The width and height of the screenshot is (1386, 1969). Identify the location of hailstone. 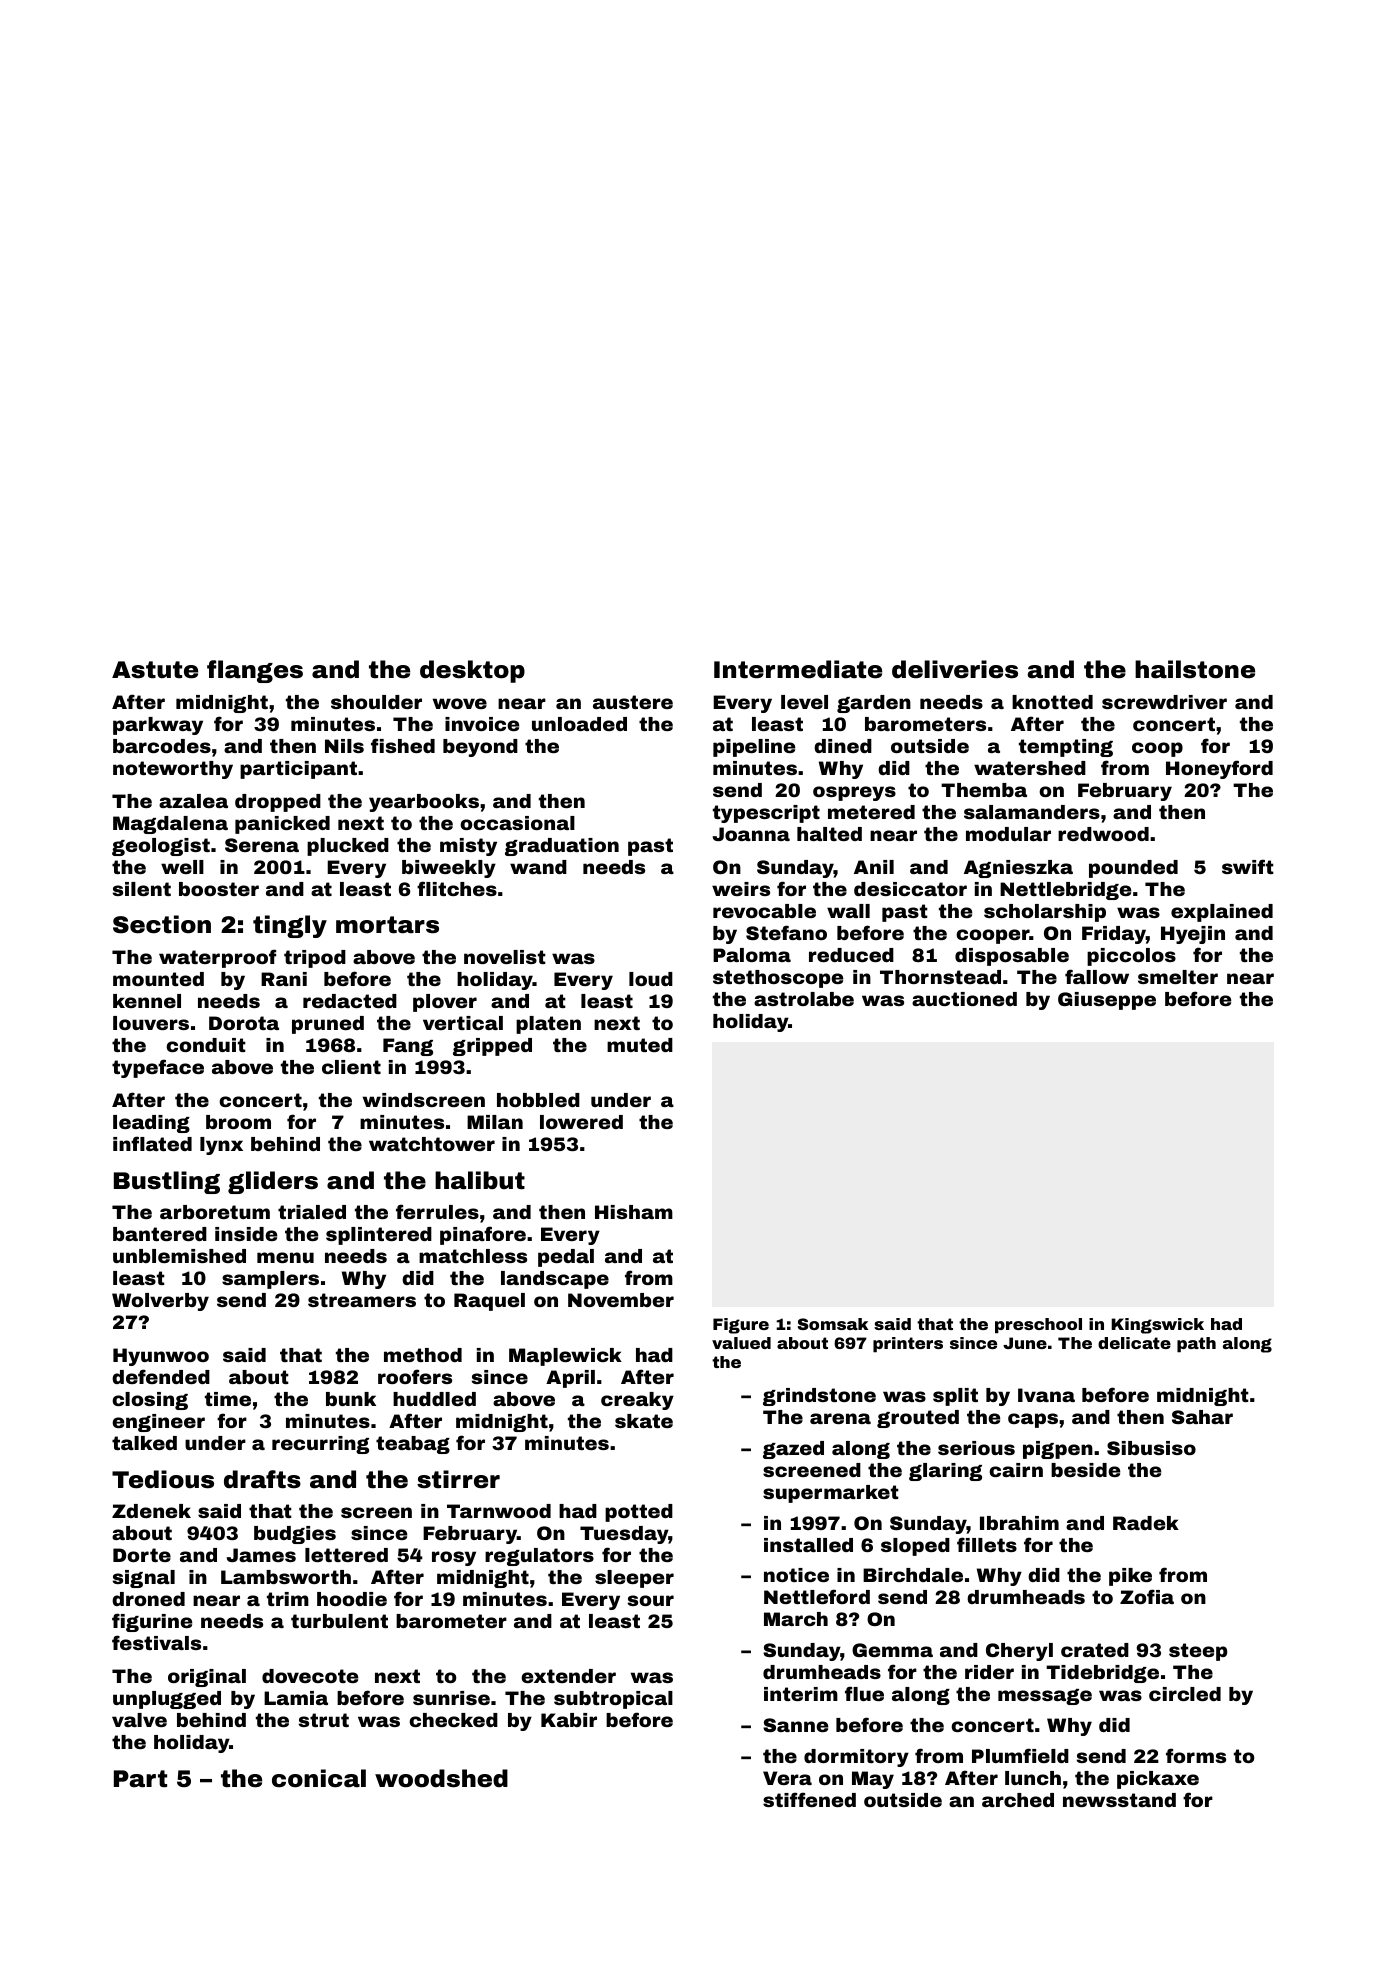
(1195, 669).
